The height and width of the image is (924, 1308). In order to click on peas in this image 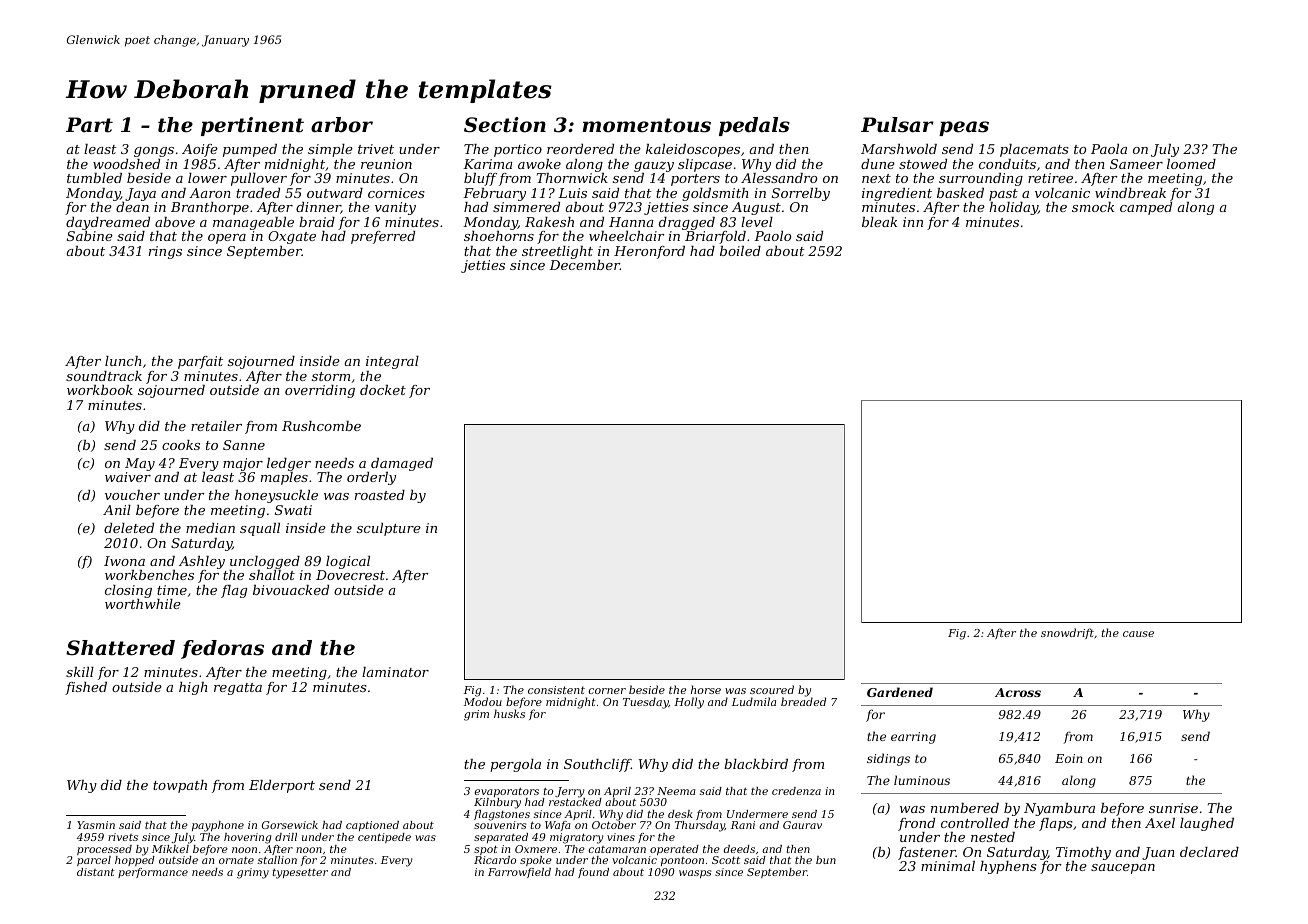, I will do `click(964, 128)`.
